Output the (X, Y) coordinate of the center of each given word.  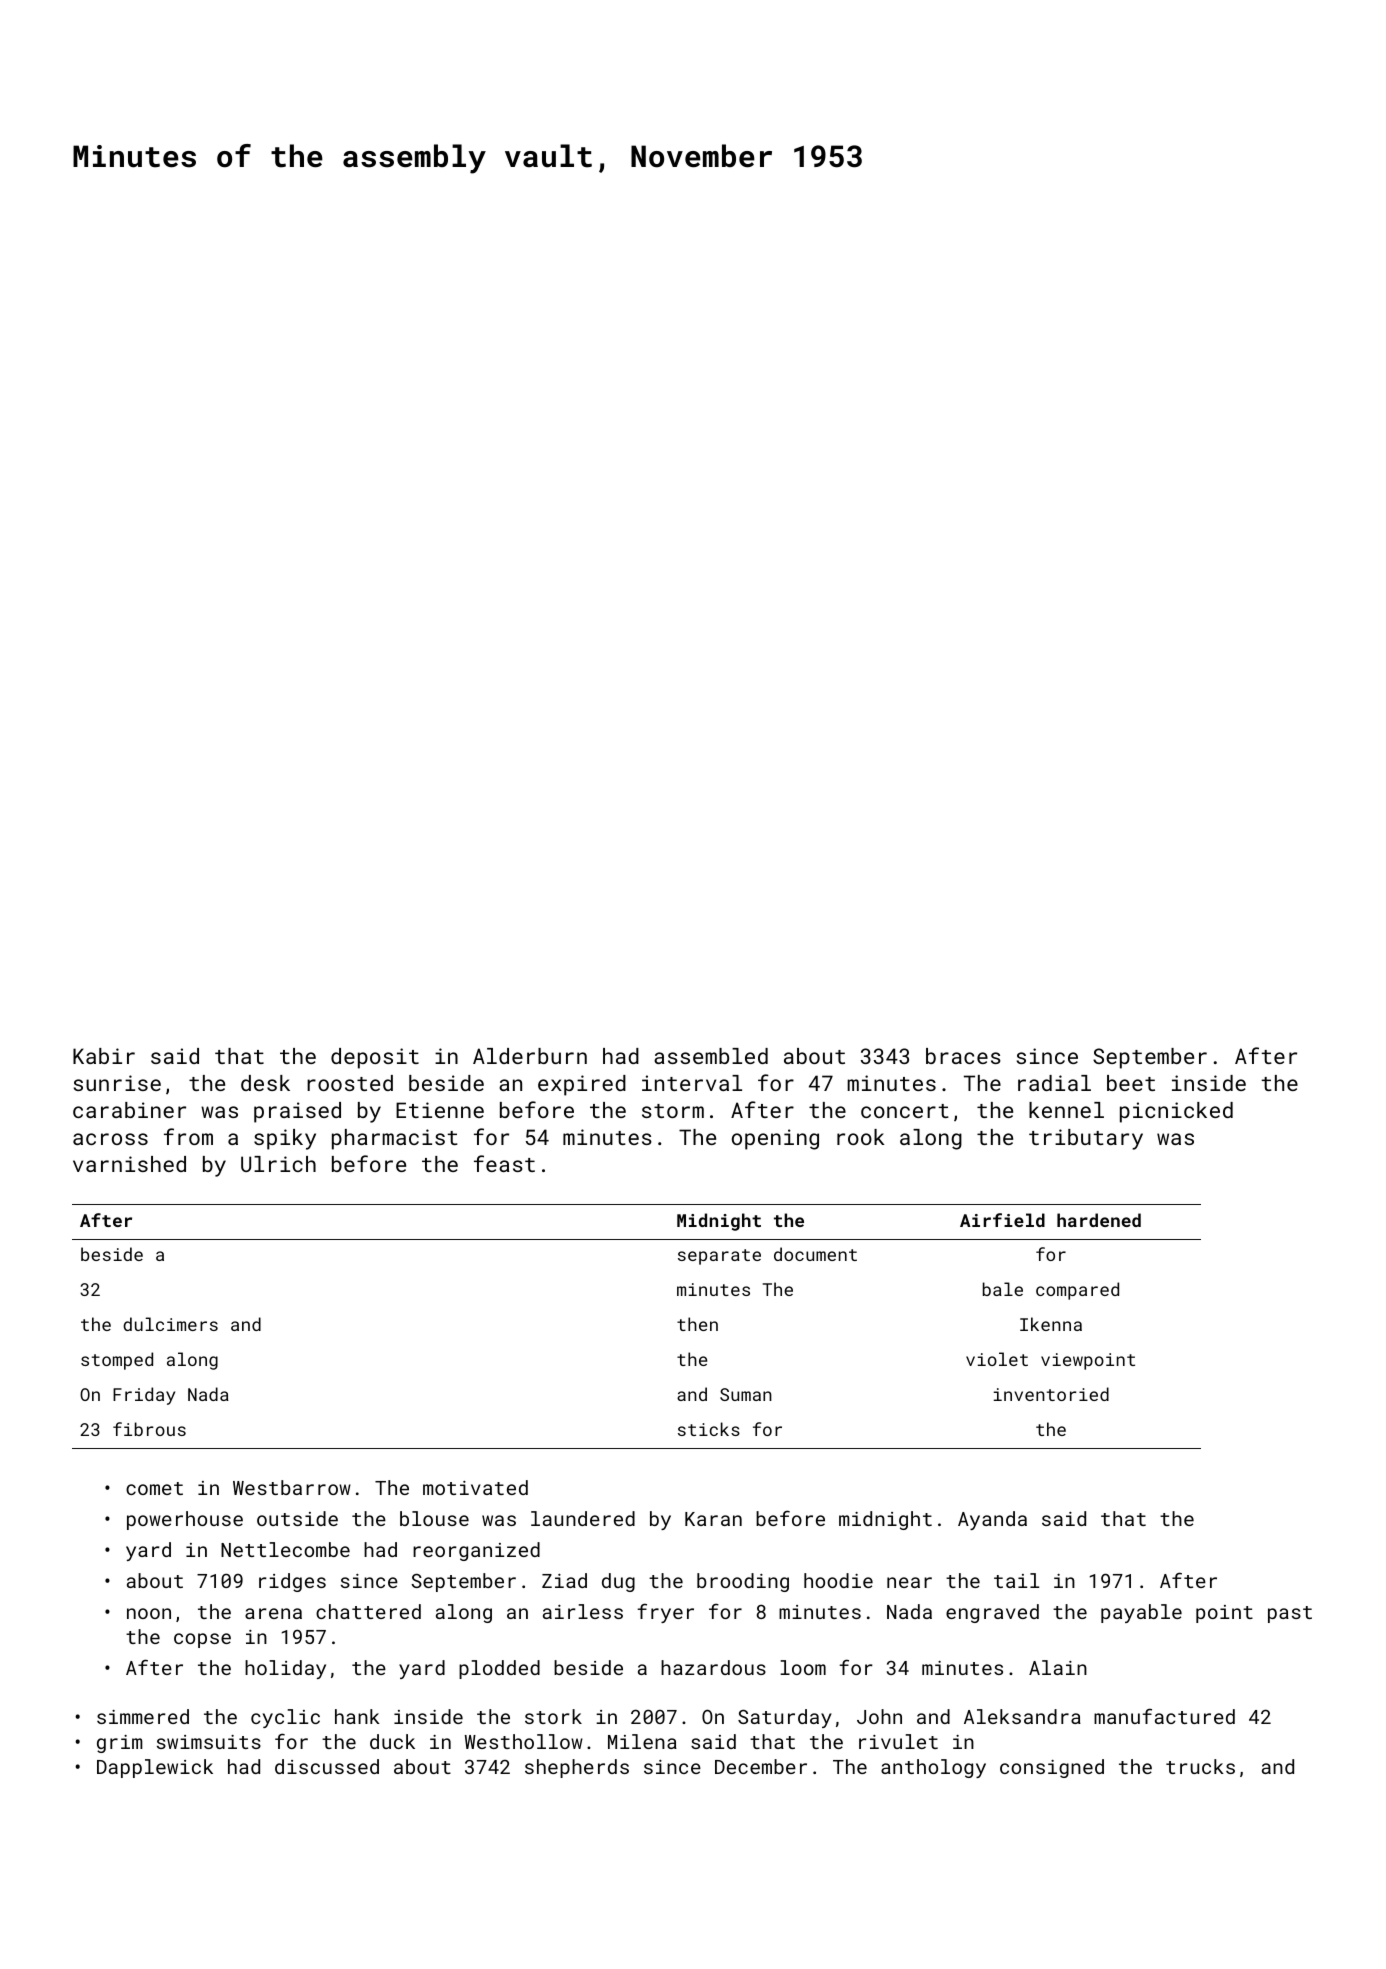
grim (119, 1744)
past (1290, 1614)
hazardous (713, 1667)
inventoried (1051, 1394)
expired (582, 1085)
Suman (746, 1394)
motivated (475, 1487)
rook (860, 1137)
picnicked (1176, 1112)
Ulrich (278, 1164)
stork (553, 1716)
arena (273, 1613)
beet (1131, 1083)
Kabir (104, 1056)
